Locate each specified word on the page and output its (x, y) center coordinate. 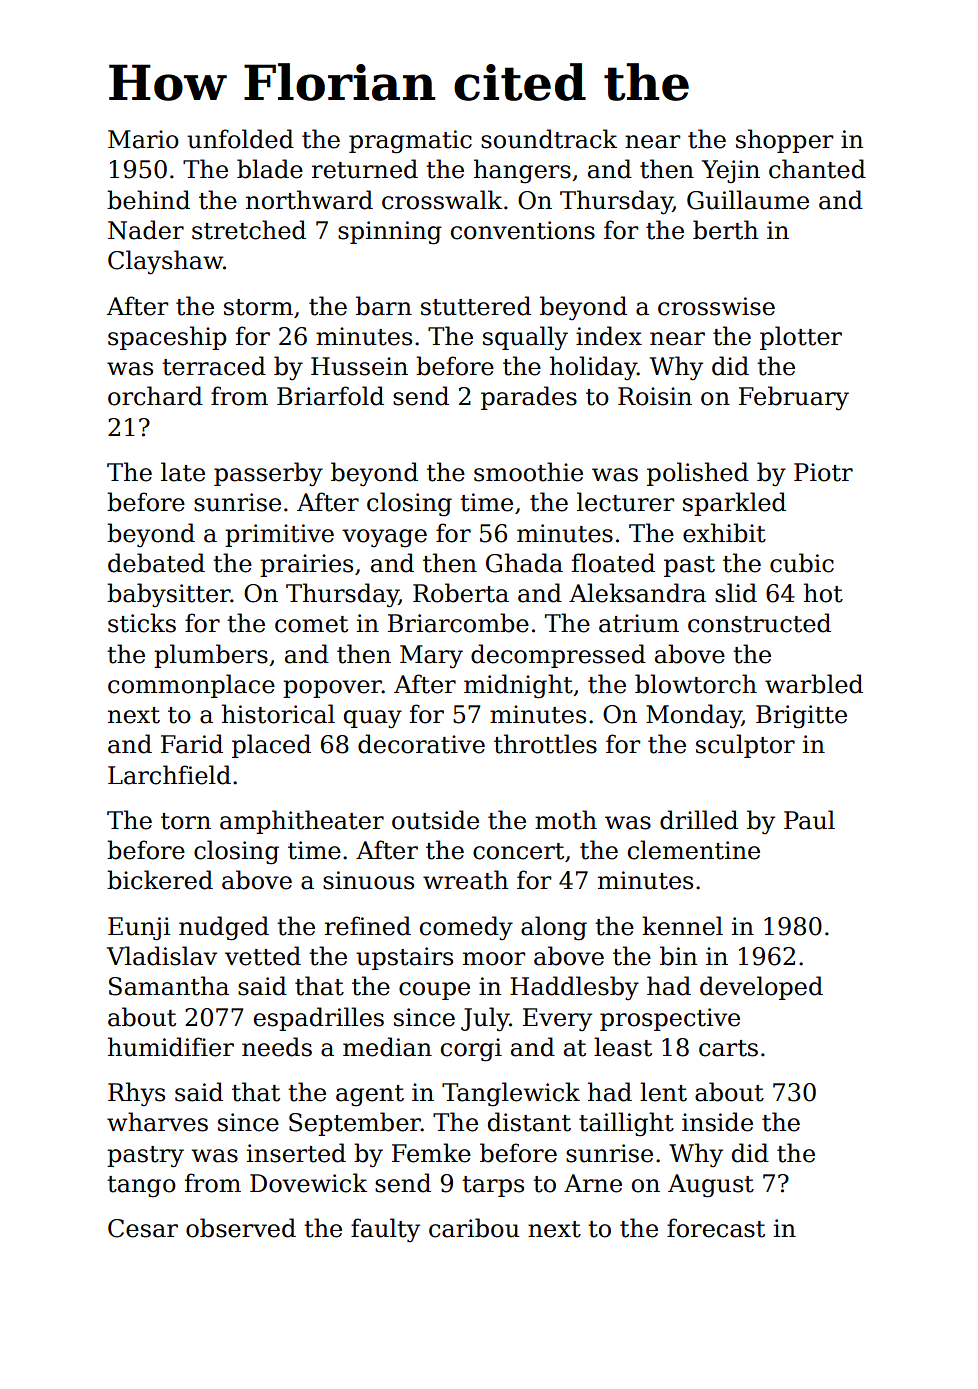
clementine (694, 850)
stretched (249, 230)
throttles (545, 744)
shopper (784, 141)
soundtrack (549, 139)
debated (156, 563)
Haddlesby (574, 988)
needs (277, 1047)
